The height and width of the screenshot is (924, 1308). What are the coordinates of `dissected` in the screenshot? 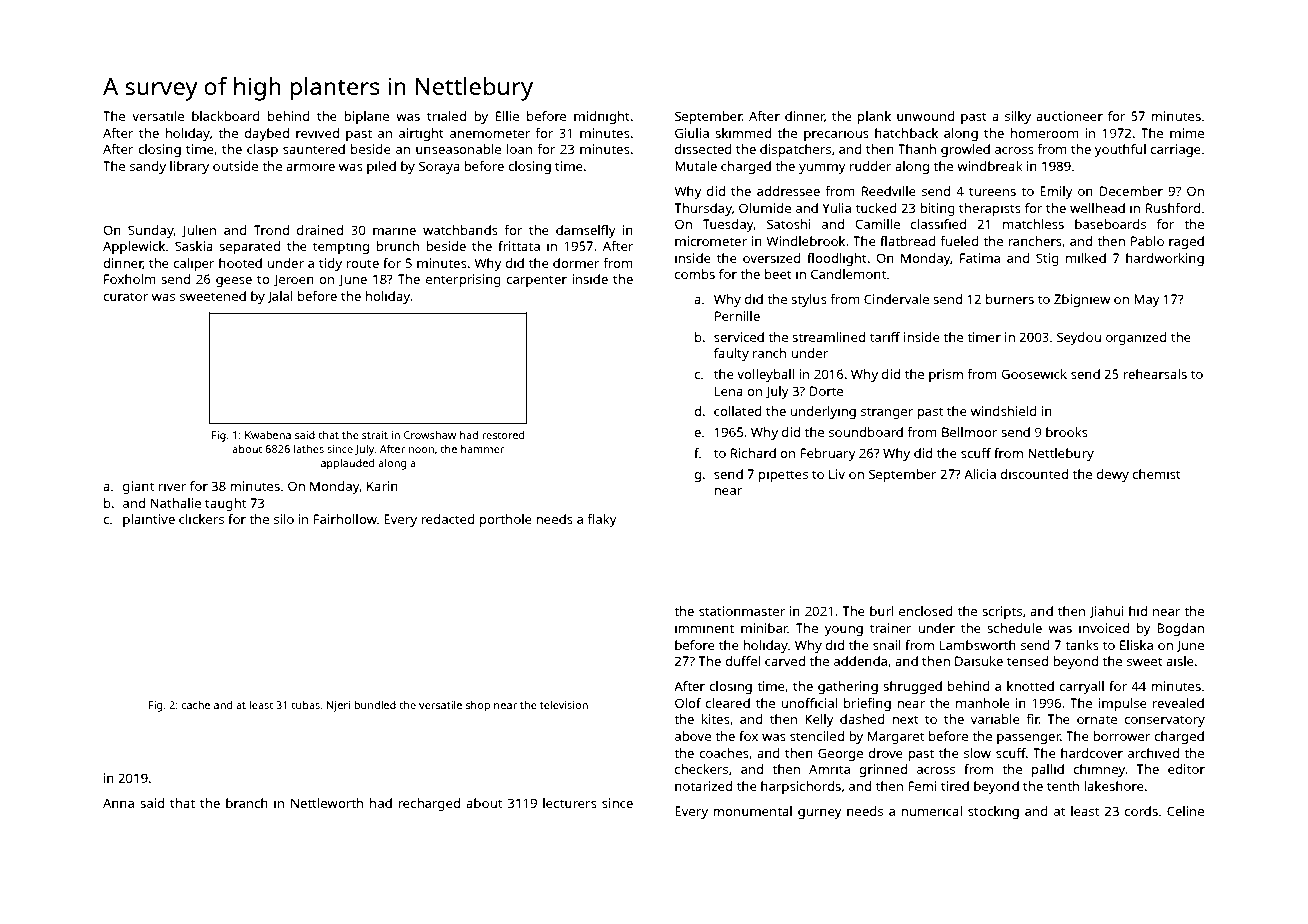 It's located at (703, 149).
